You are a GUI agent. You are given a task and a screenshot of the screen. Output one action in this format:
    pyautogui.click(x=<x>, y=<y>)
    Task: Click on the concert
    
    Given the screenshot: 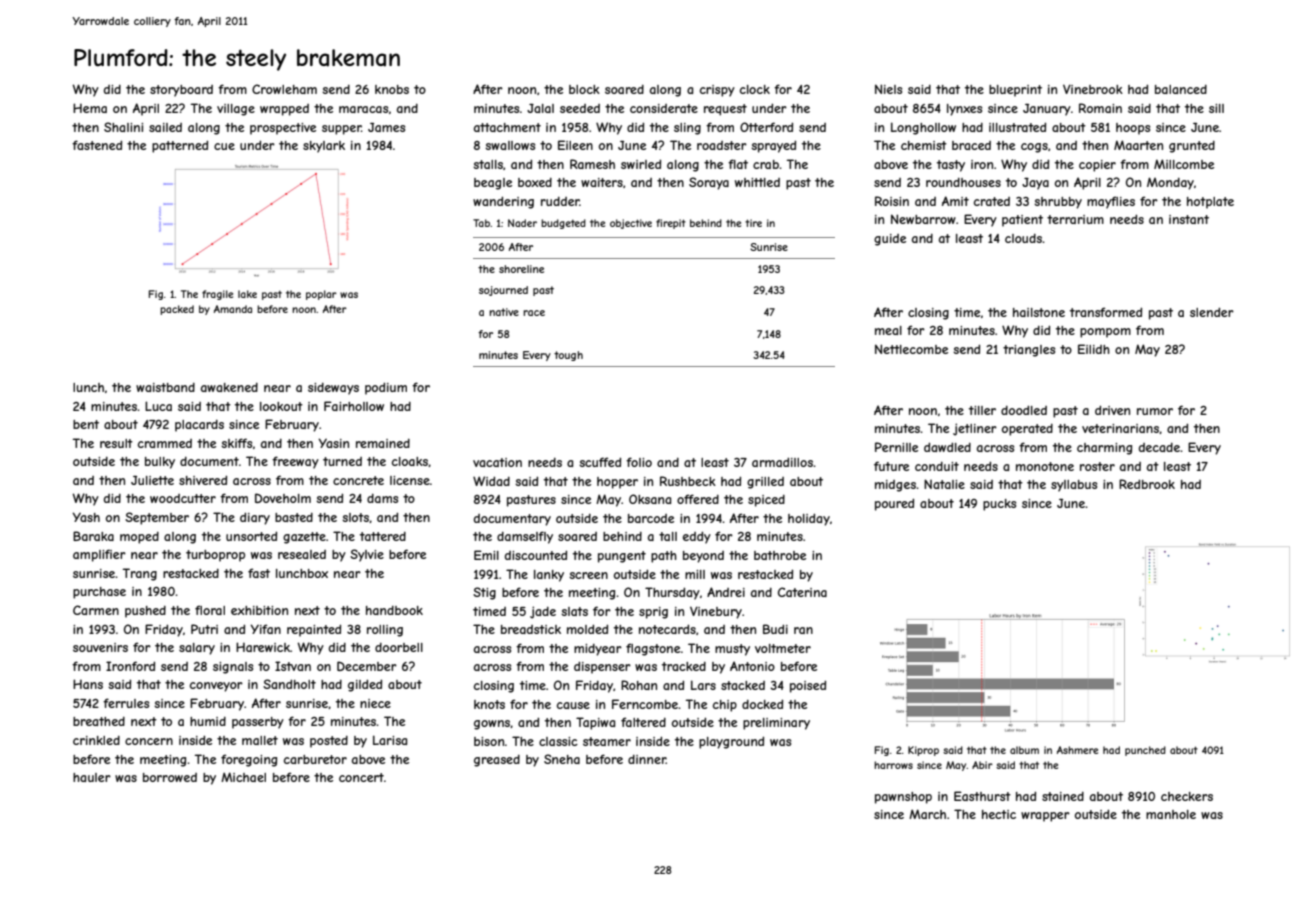 What is the action you would take?
    pyautogui.click(x=361, y=777)
